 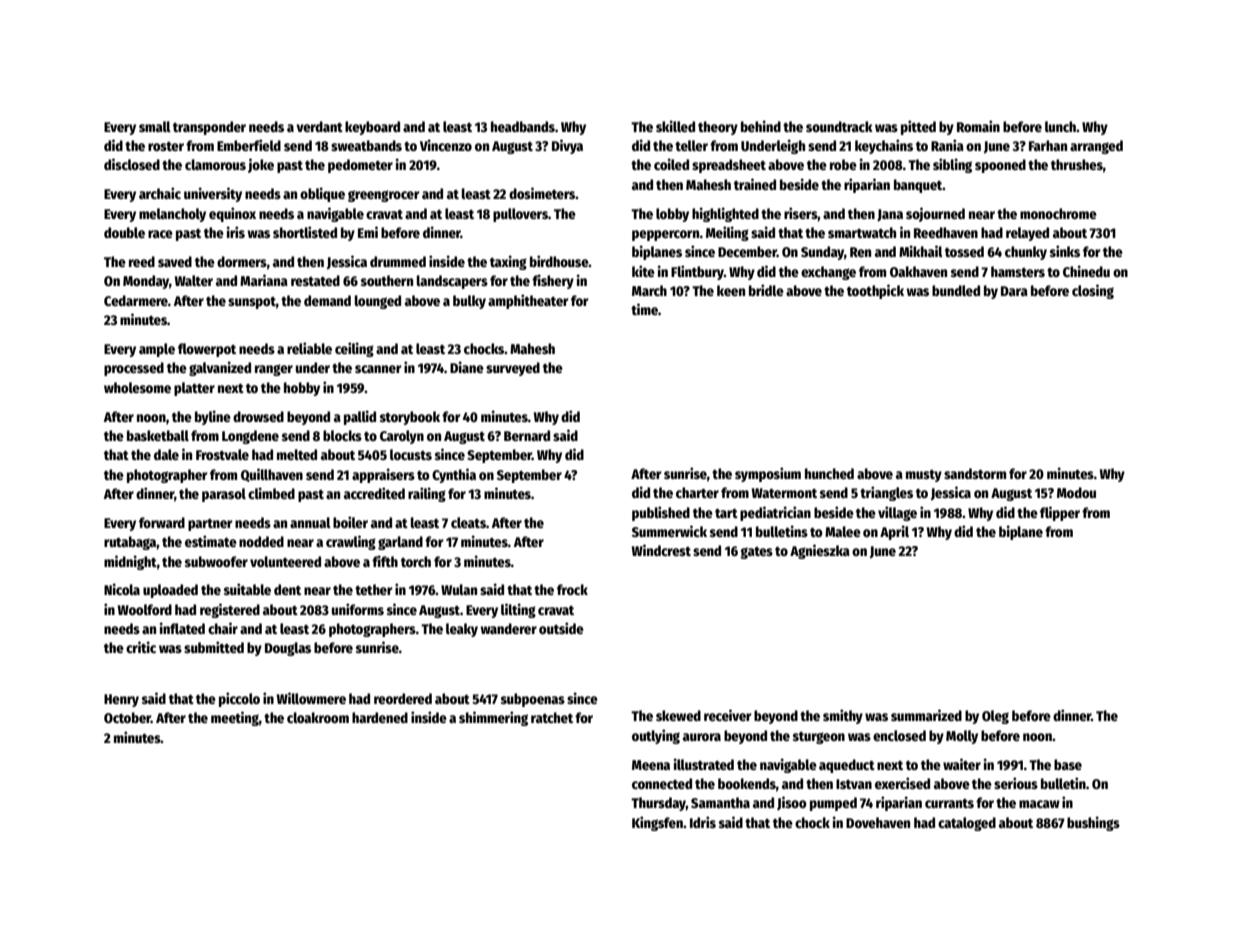 What do you see at coordinates (1060, 513) in the screenshot?
I see `flipper` at bounding box center [1060, 513].
